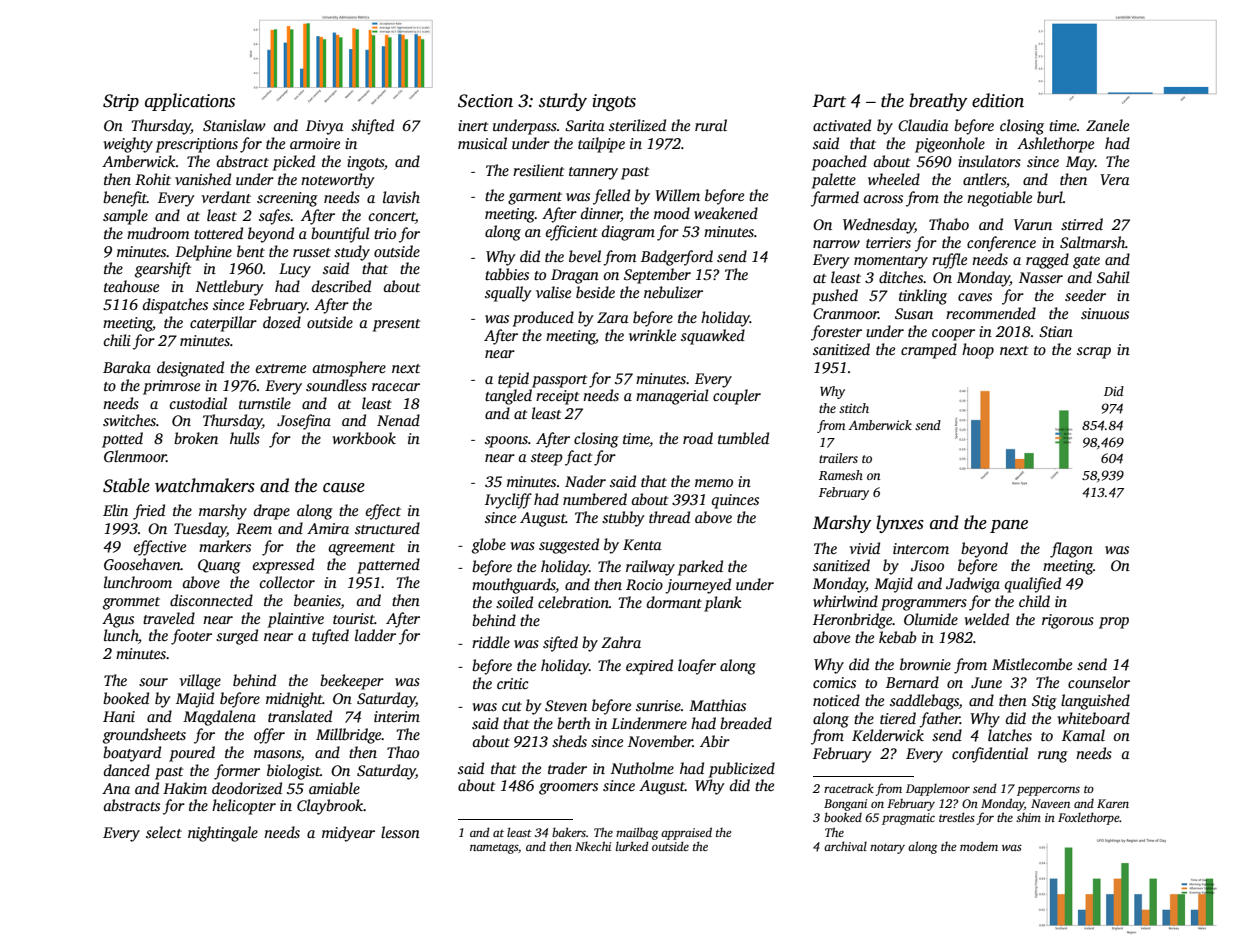 This image has width=1233, height=952. What do you see at coordinates (325, 127) in the image?
I see `Divya` at bounding box center [325, 127].
